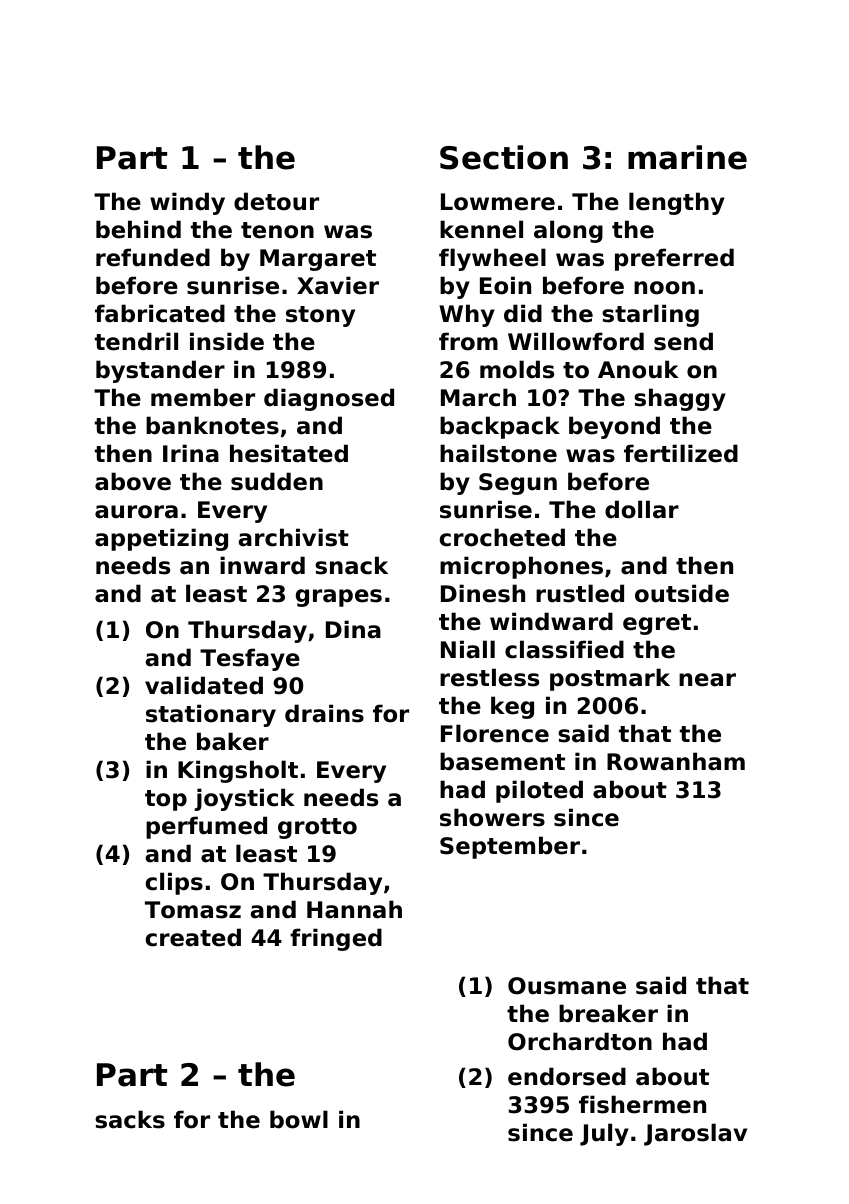 The height and width of the screenshot is (1204, 849). I want to click on Section, so click(504, 157).
